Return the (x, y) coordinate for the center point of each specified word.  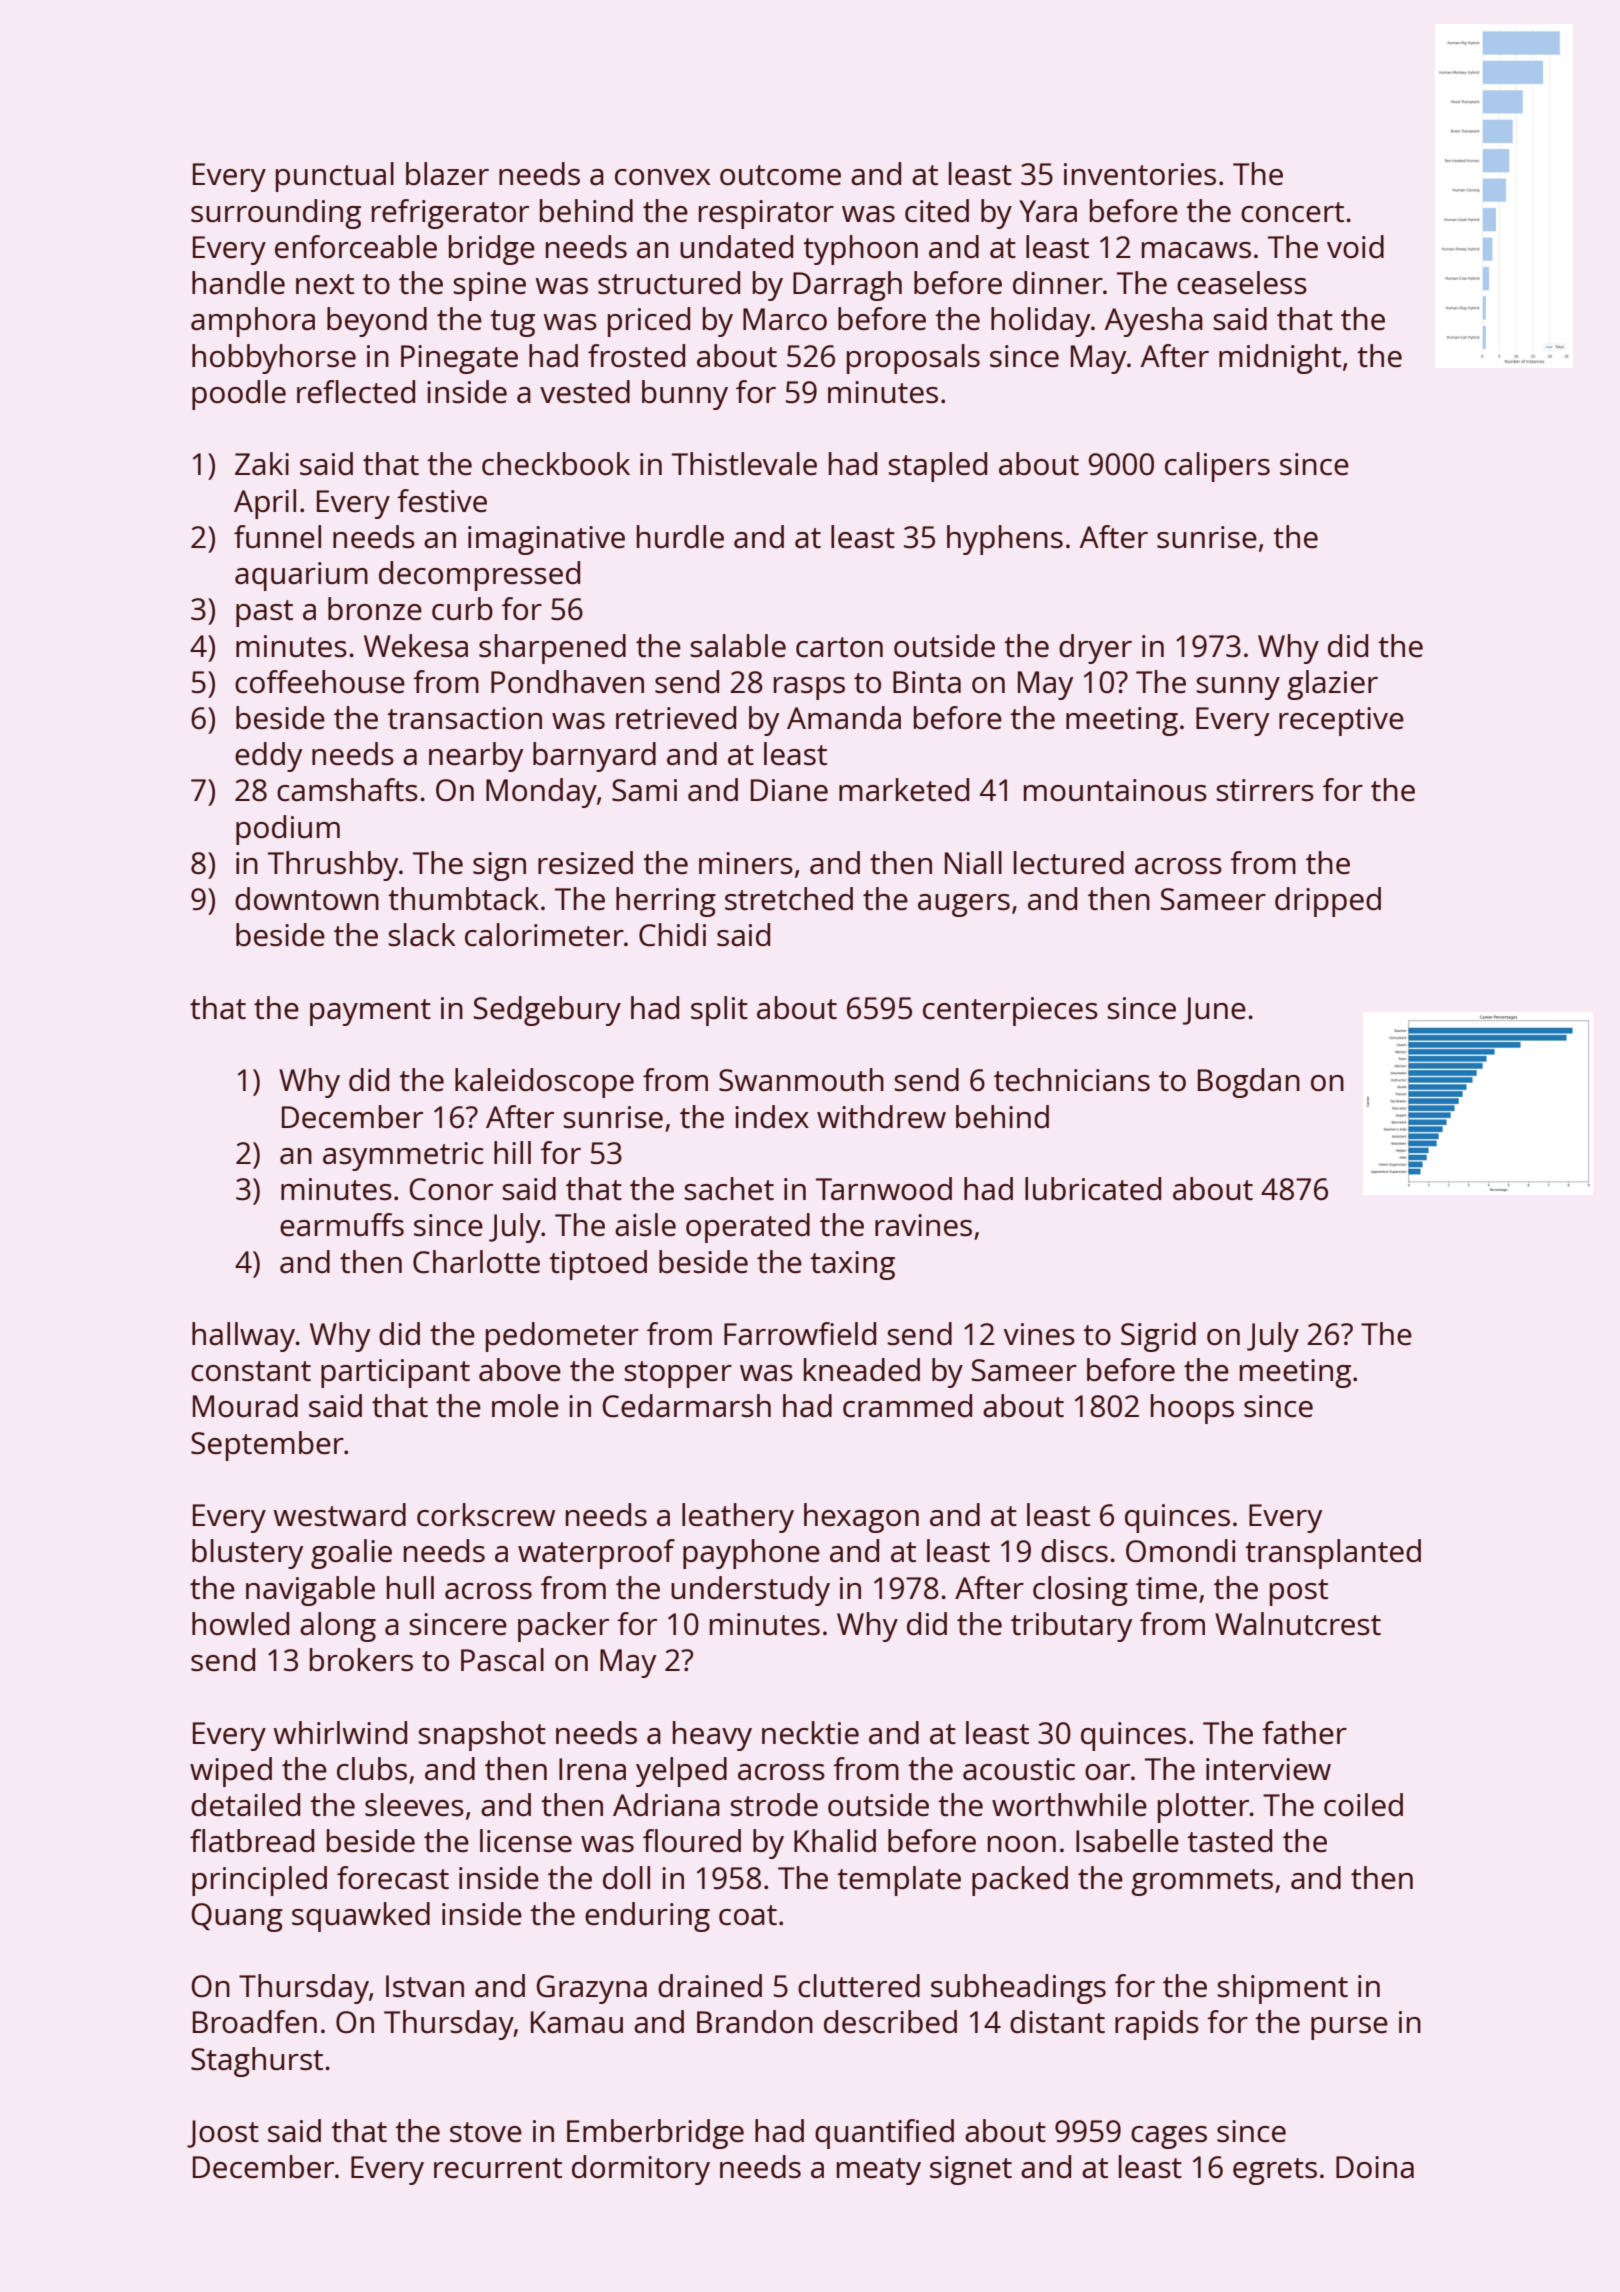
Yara (1048, 211)
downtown (307, 899)
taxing (852, 1265)
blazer (447, 174)
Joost (223, 2134)
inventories (1140, 174)
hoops (1192, 1409)
